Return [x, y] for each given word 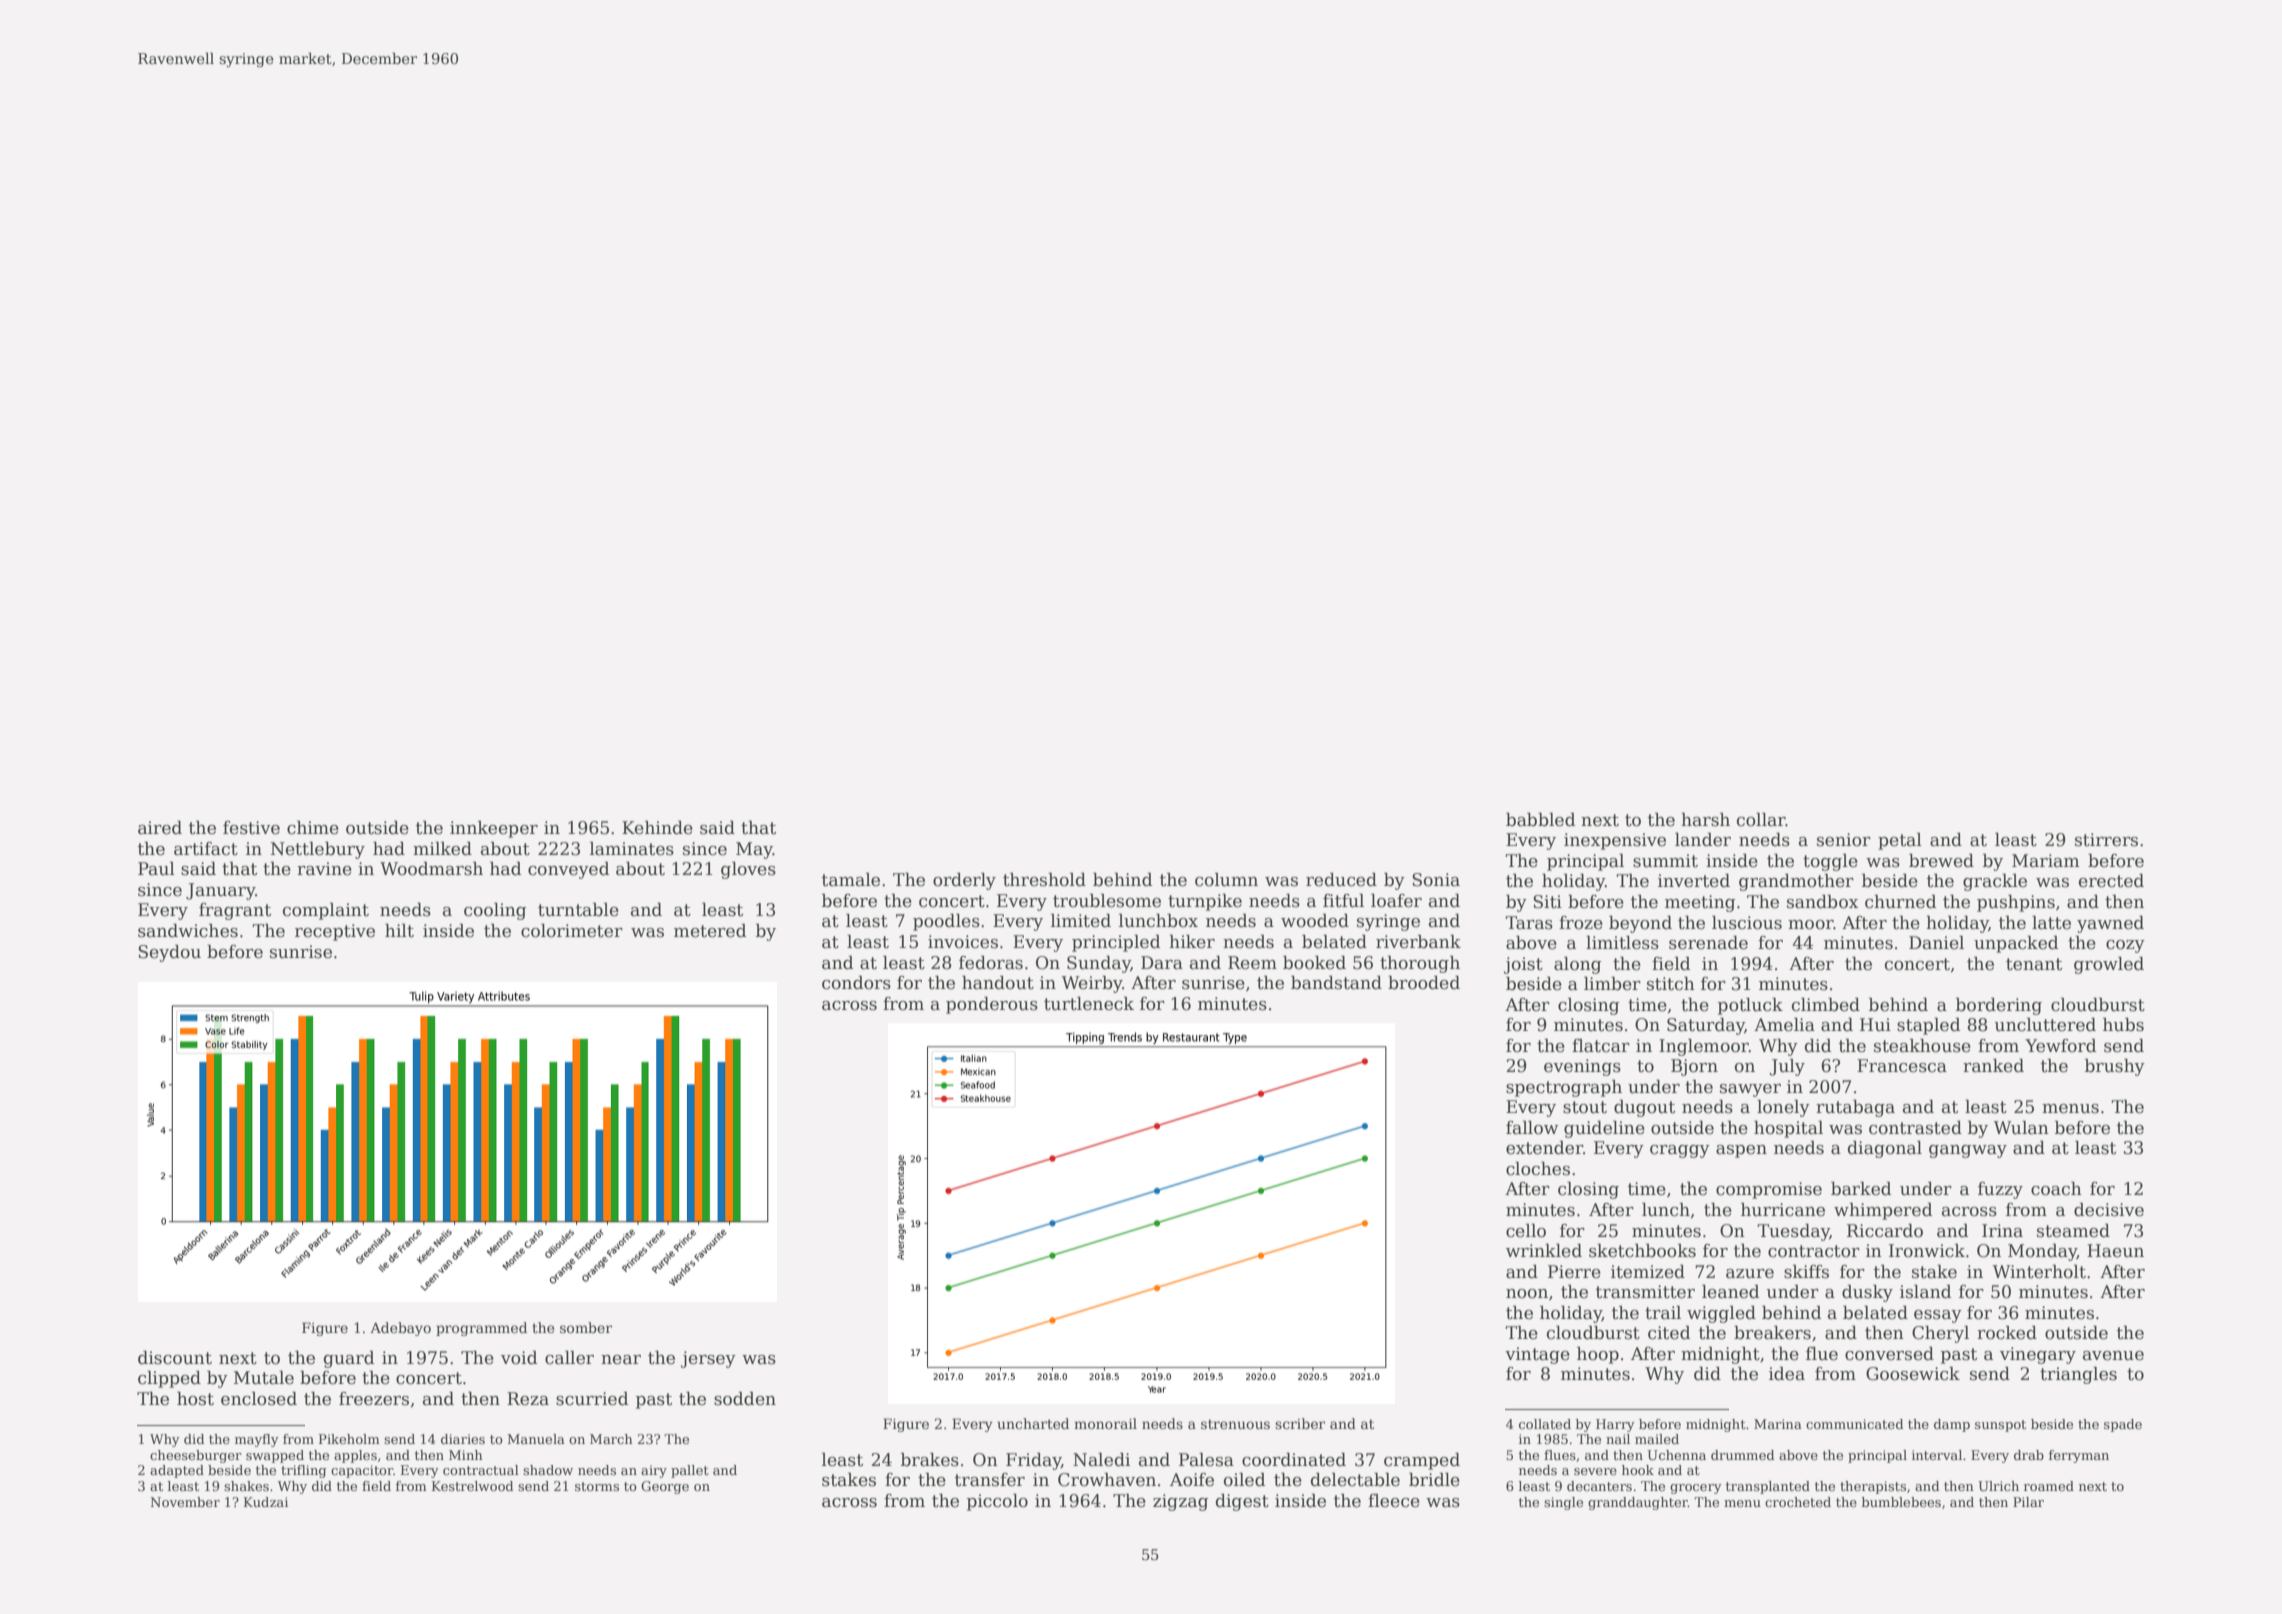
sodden [745, 1399]
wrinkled [1544, 1251]
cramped [1422, 1461]
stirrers [2106, 840]
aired [160, 828]
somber [586, 1327]
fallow [1532, 1128]
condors [856, 983]
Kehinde [657, 828]
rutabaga [1855, 1108]
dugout [1644, 1108]
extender [1544, 1148]
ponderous [992, 1005]
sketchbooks [1642, 1251]
